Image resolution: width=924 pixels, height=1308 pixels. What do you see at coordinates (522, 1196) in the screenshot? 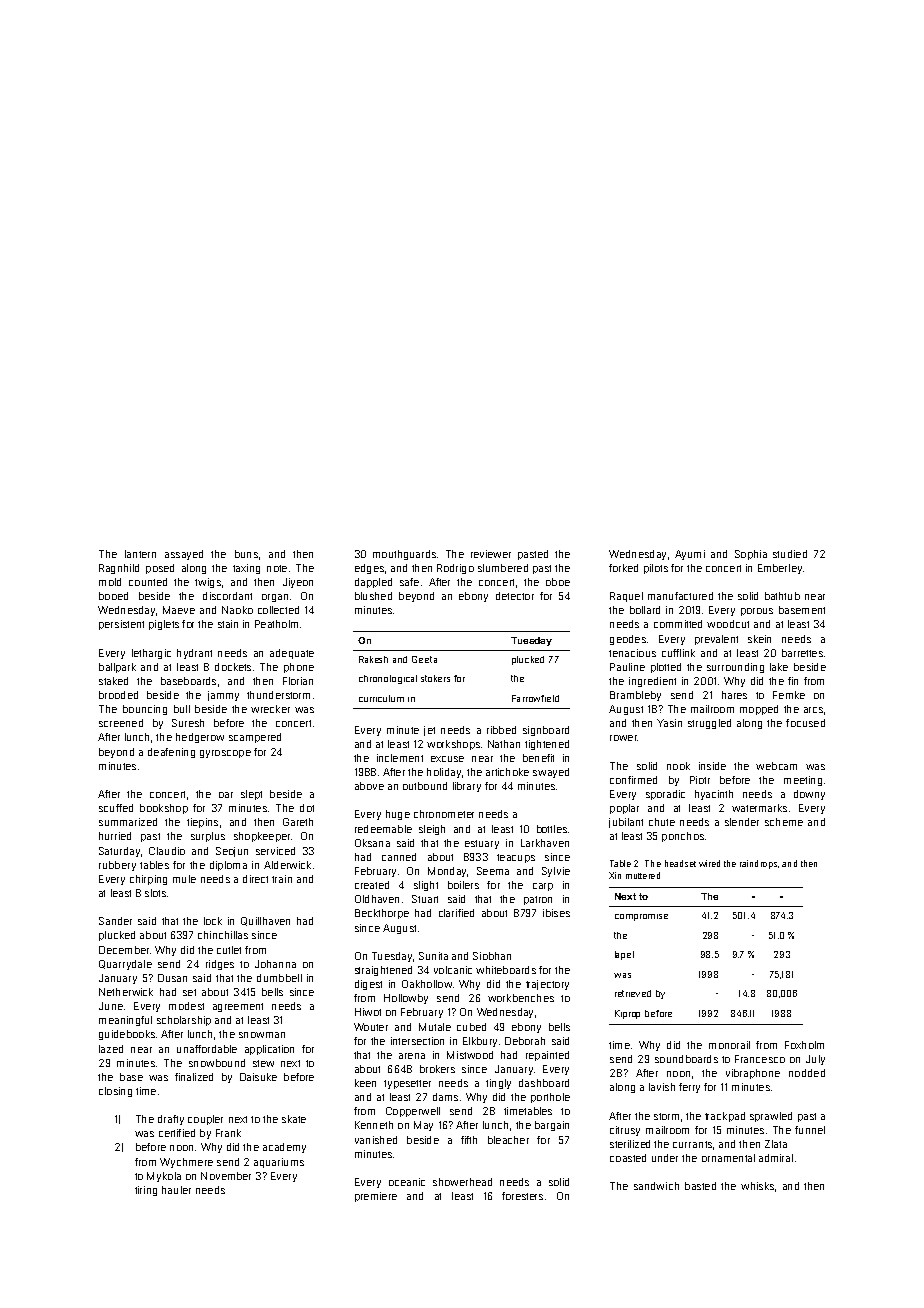
I see `foresters` at bounding box center [522, 1196].
